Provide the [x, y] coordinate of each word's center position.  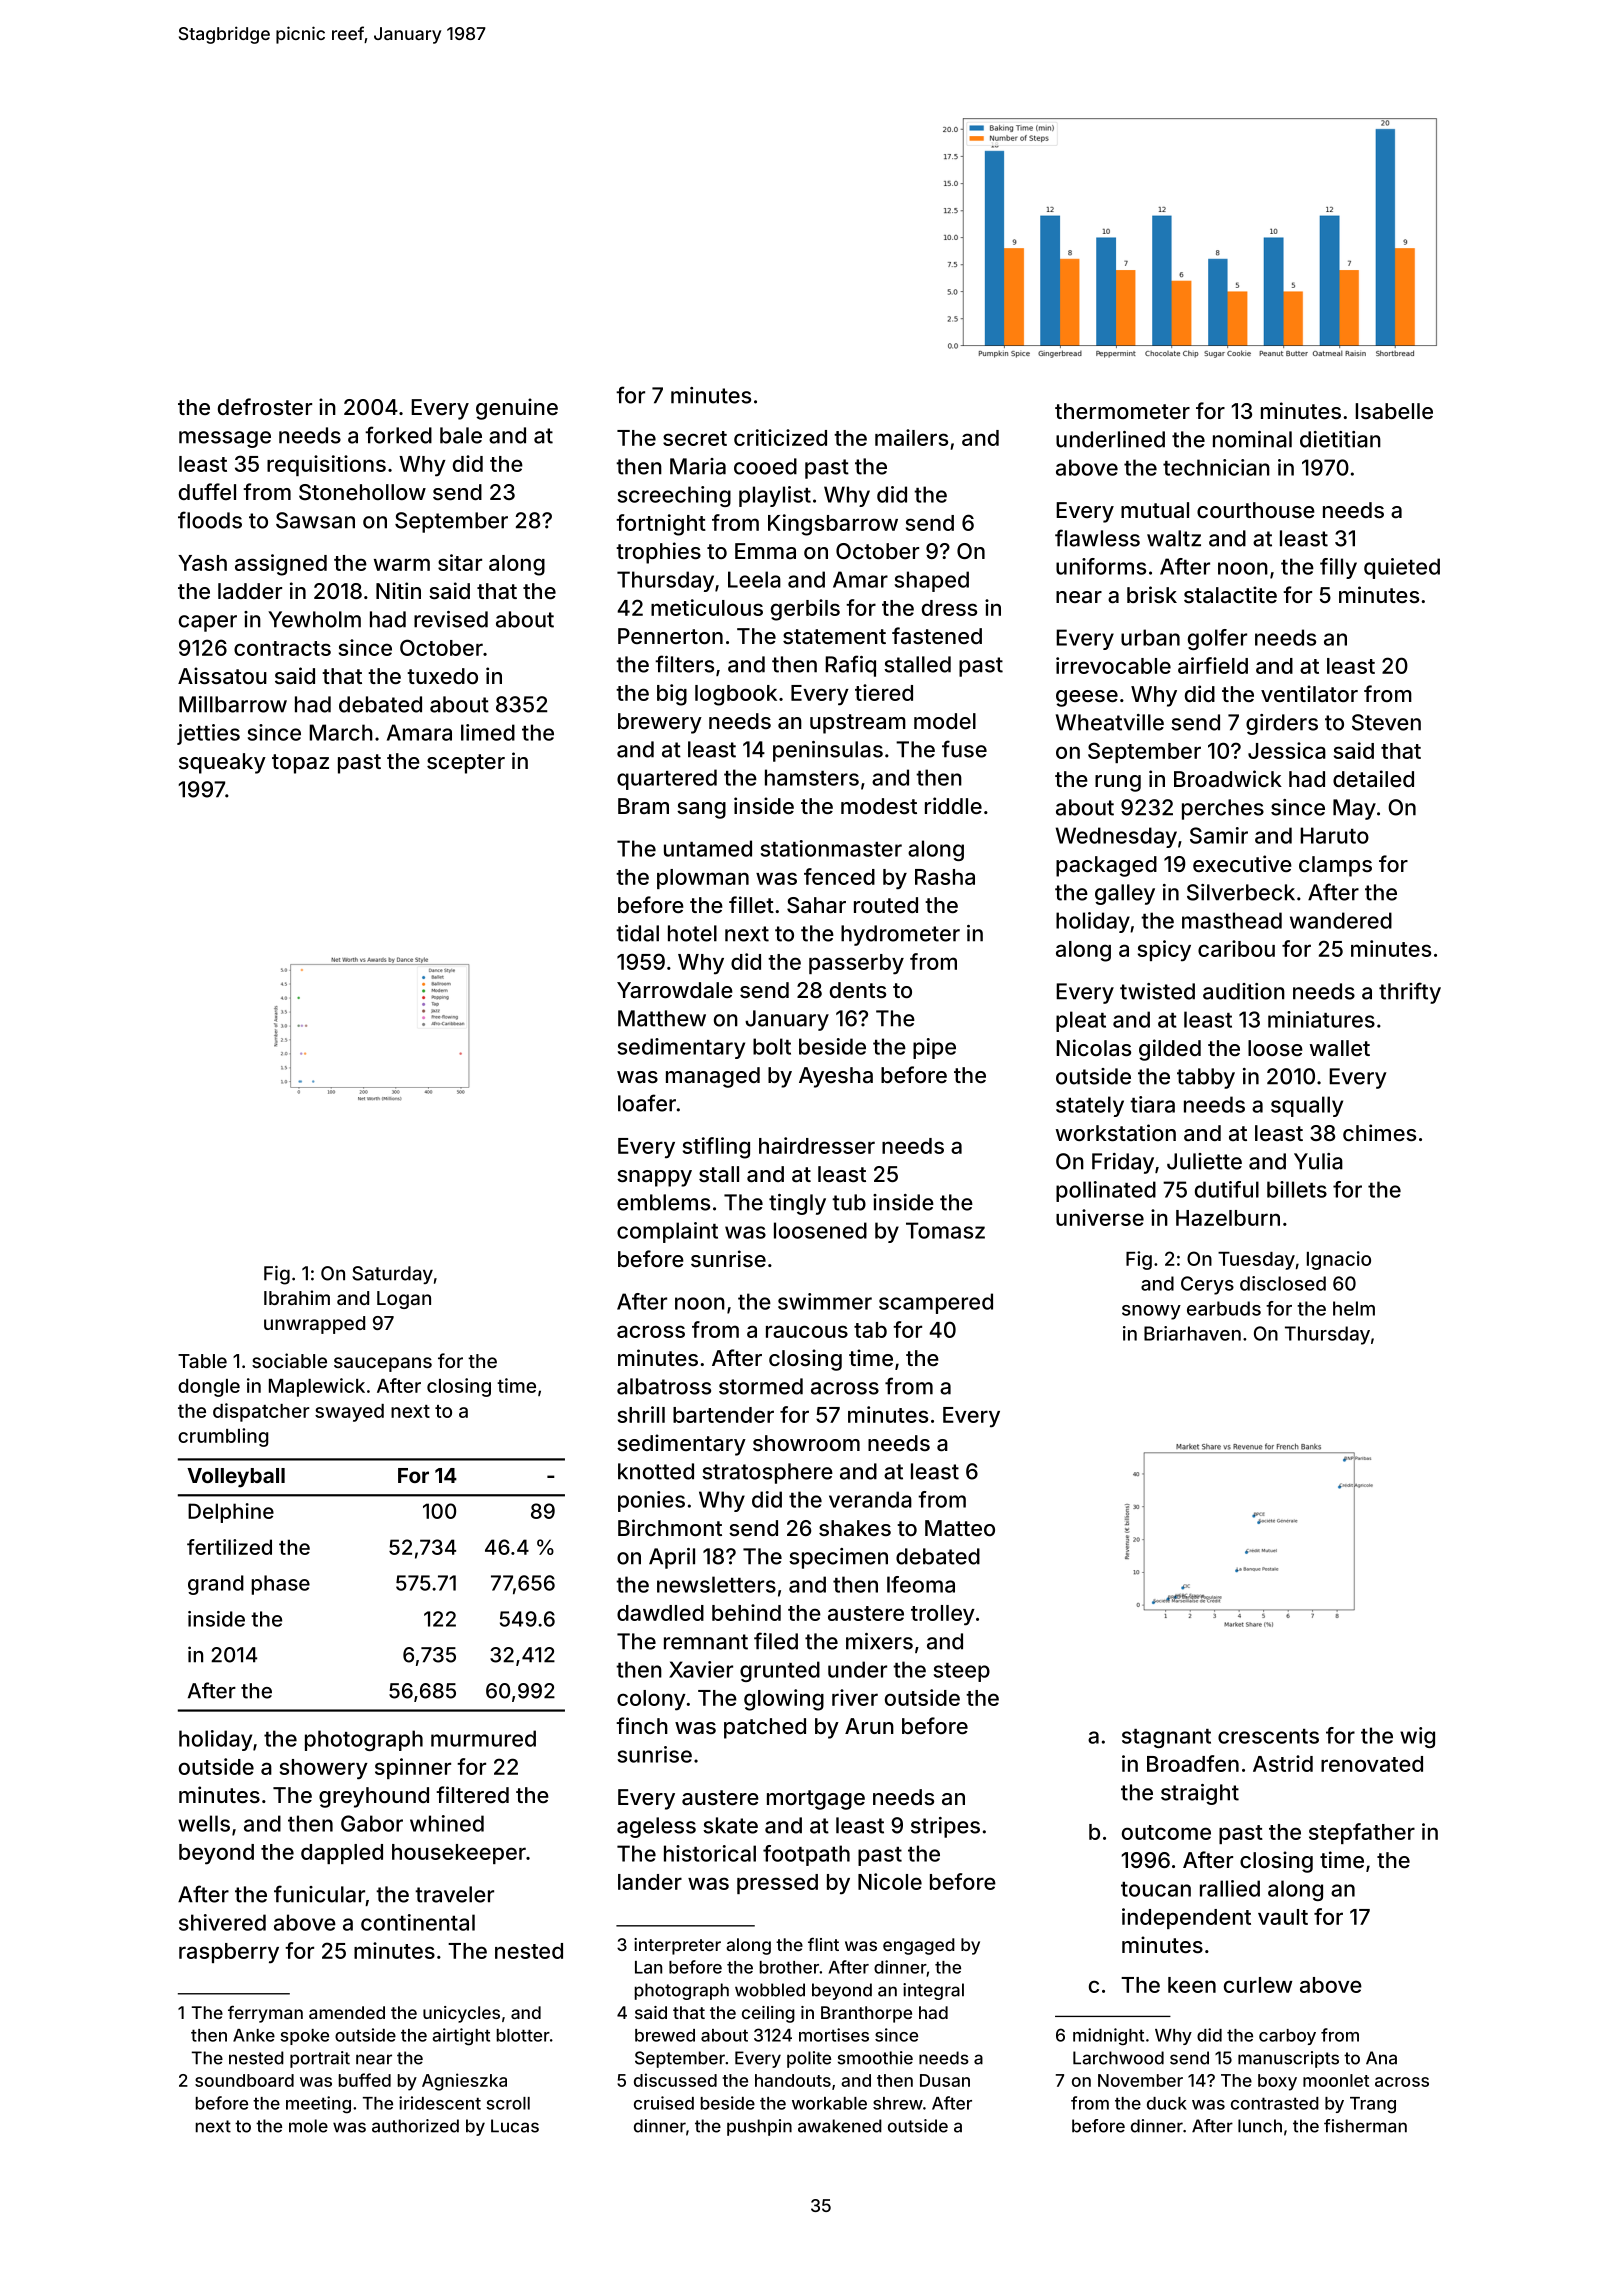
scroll [508, 2103]
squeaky [222, 763]
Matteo [960, 1528]
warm [402, 564]
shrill [641, 1414]
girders [1282, 724]
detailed [1373, 779]
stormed [761, 1386]
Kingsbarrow [833, 525]
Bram [643, 806]
